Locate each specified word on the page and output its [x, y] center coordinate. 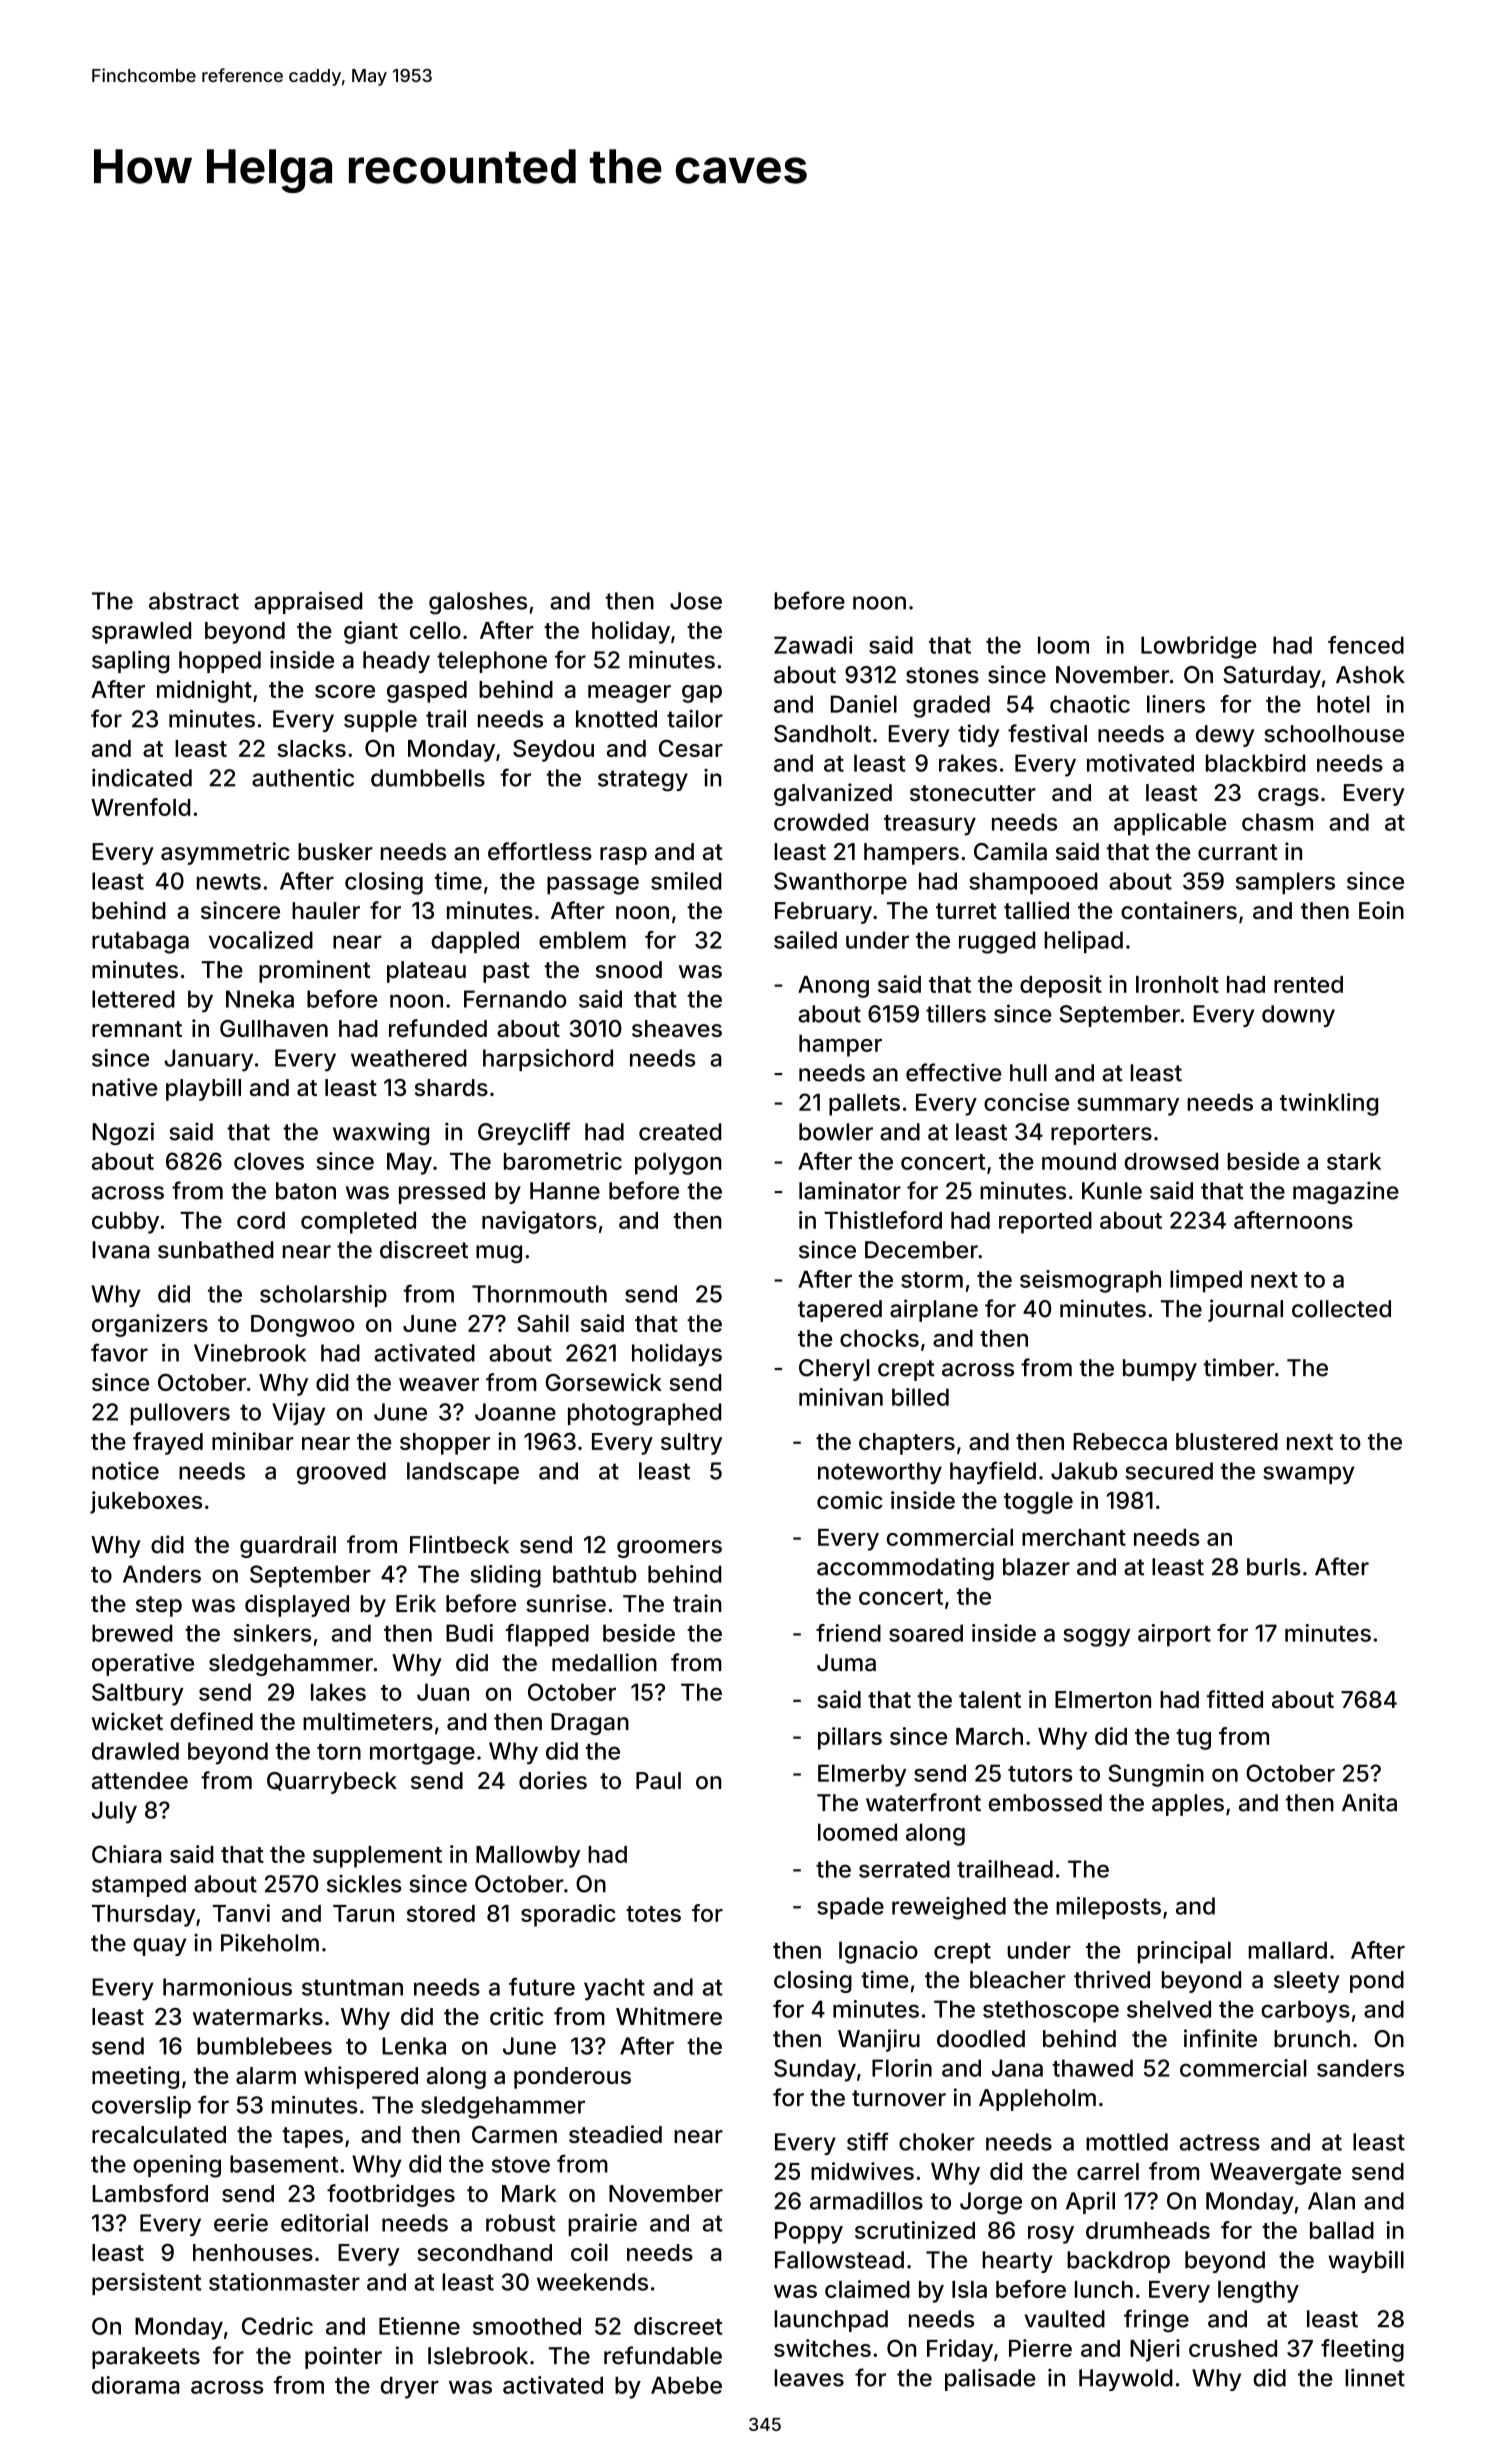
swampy [1309, 1475]
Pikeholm [270, 1943]
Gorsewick [603, 1382]
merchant [1074, 1537]
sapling [130, 662]
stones [942, 675]
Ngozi [123, 1133]
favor [119, 1352]
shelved [1169, 2009]
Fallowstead [839, 2260]
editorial [324, 2223]
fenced [1366, 645]
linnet [1375, 2377]
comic [850, 1500]
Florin [902, 2068]
